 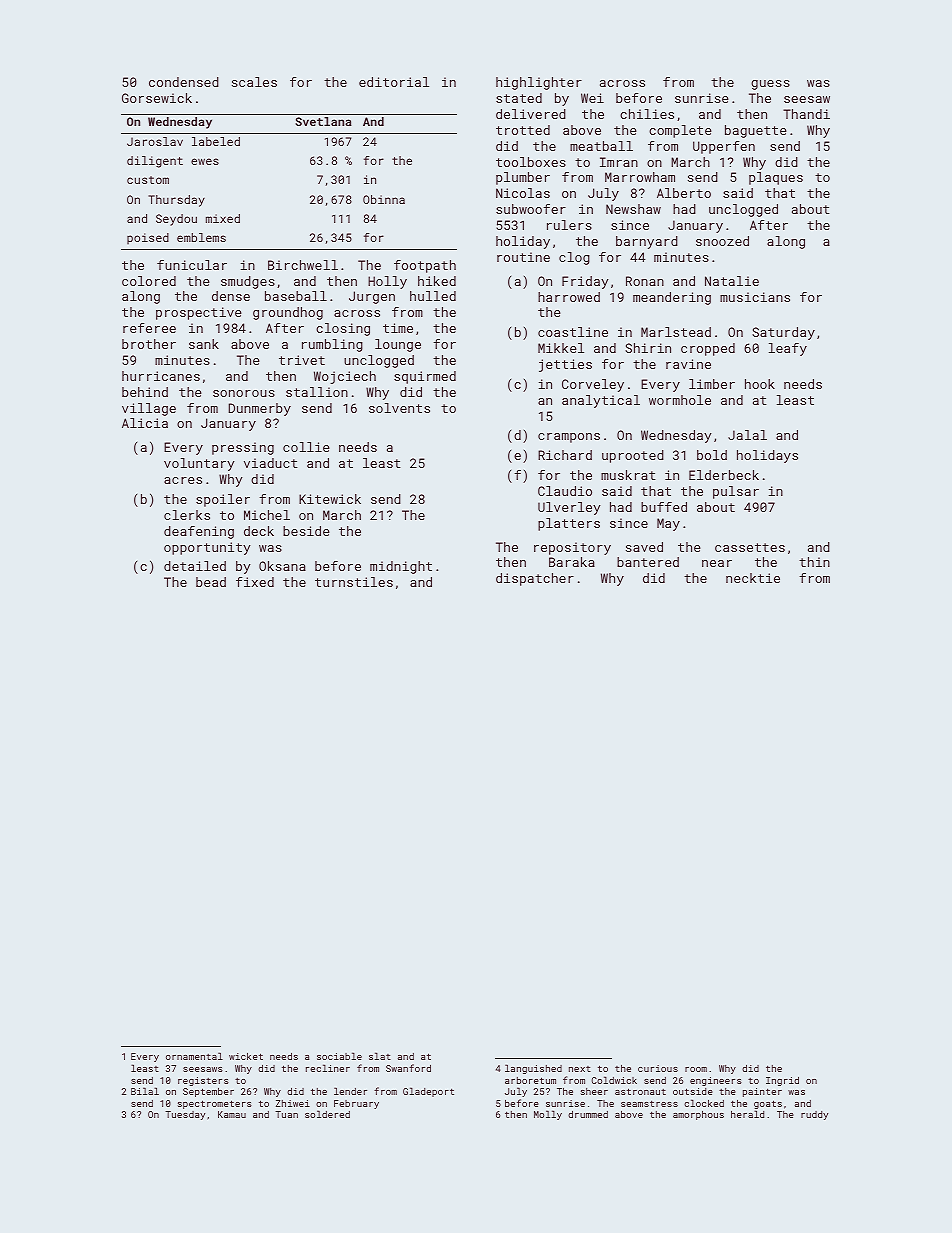 I want to click on Jalal, so click(x=747, y=435).
